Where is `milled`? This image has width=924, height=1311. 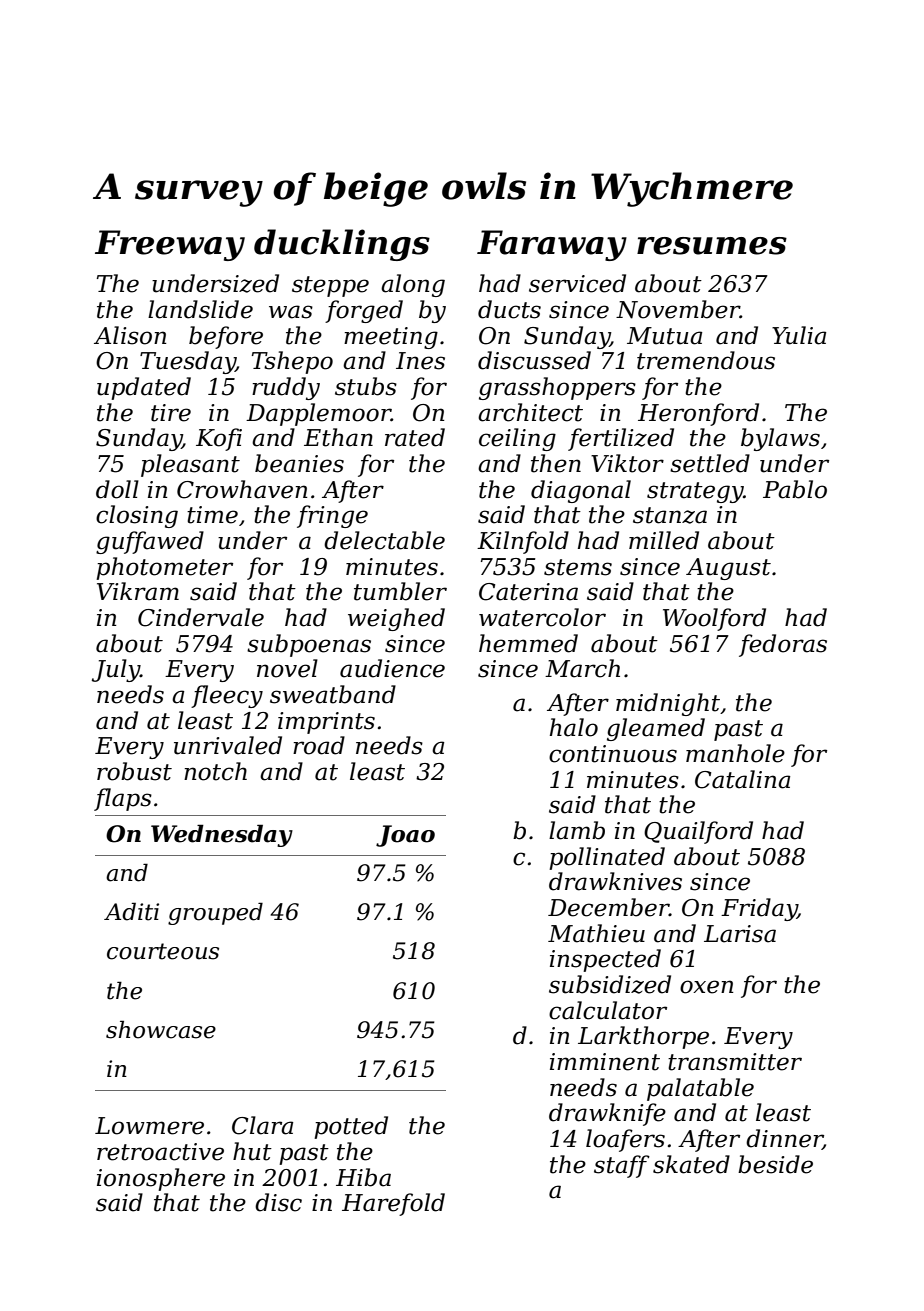
milled is located at coordinates (664, 540).
